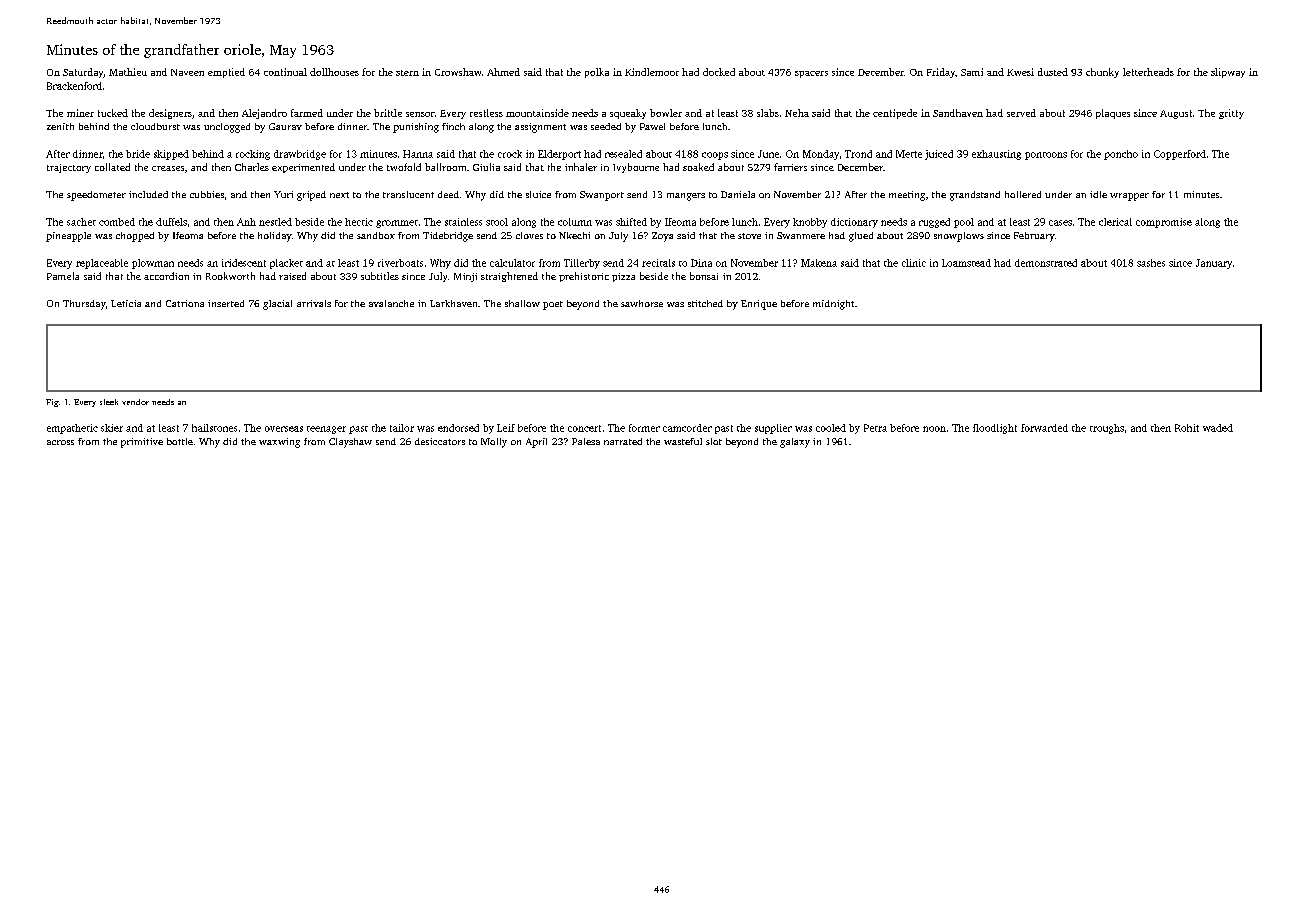  I want to click on waded, so click(1218, 428).
